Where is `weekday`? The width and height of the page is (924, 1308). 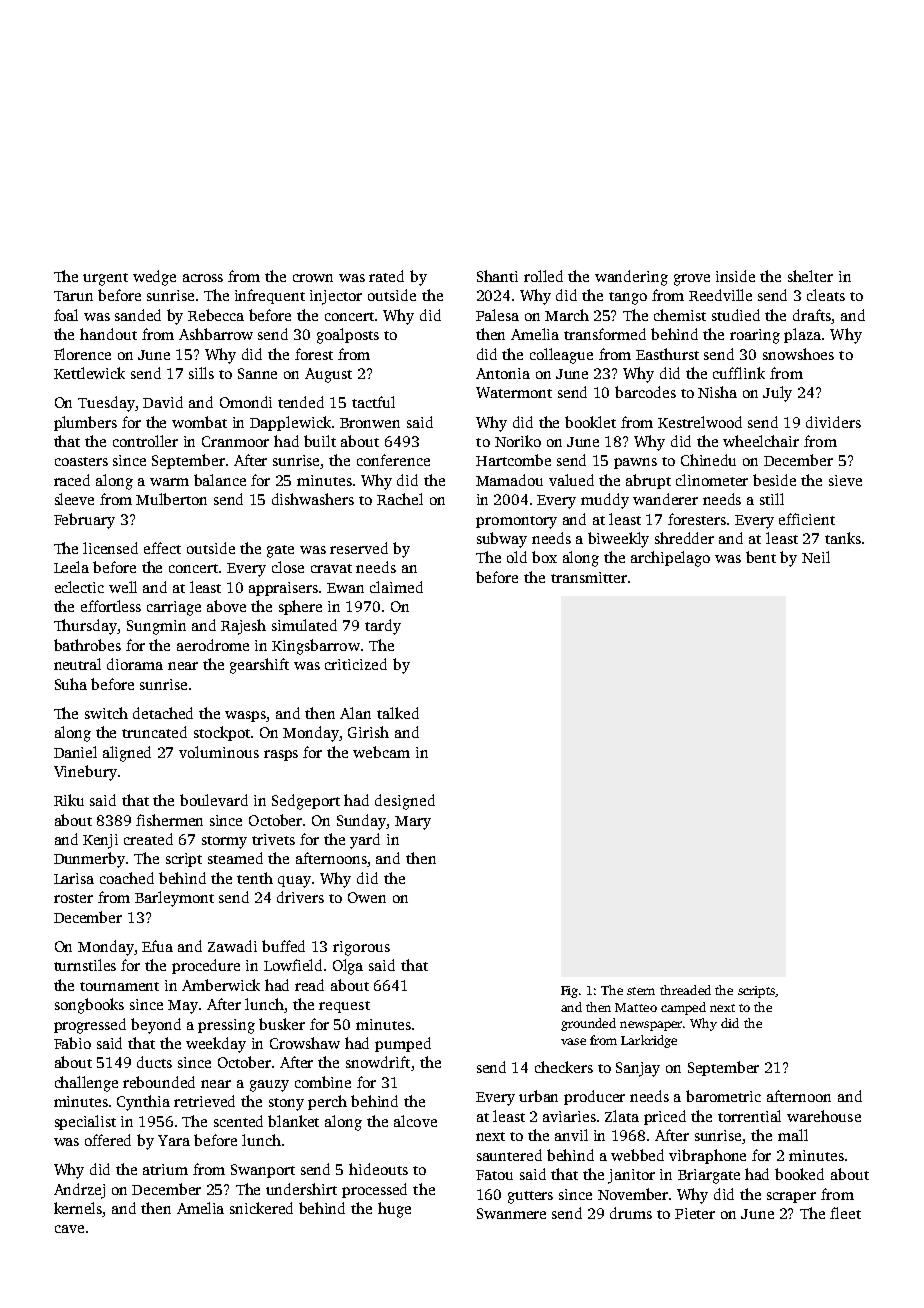 weekday is located at coordinates (216, 1045).
